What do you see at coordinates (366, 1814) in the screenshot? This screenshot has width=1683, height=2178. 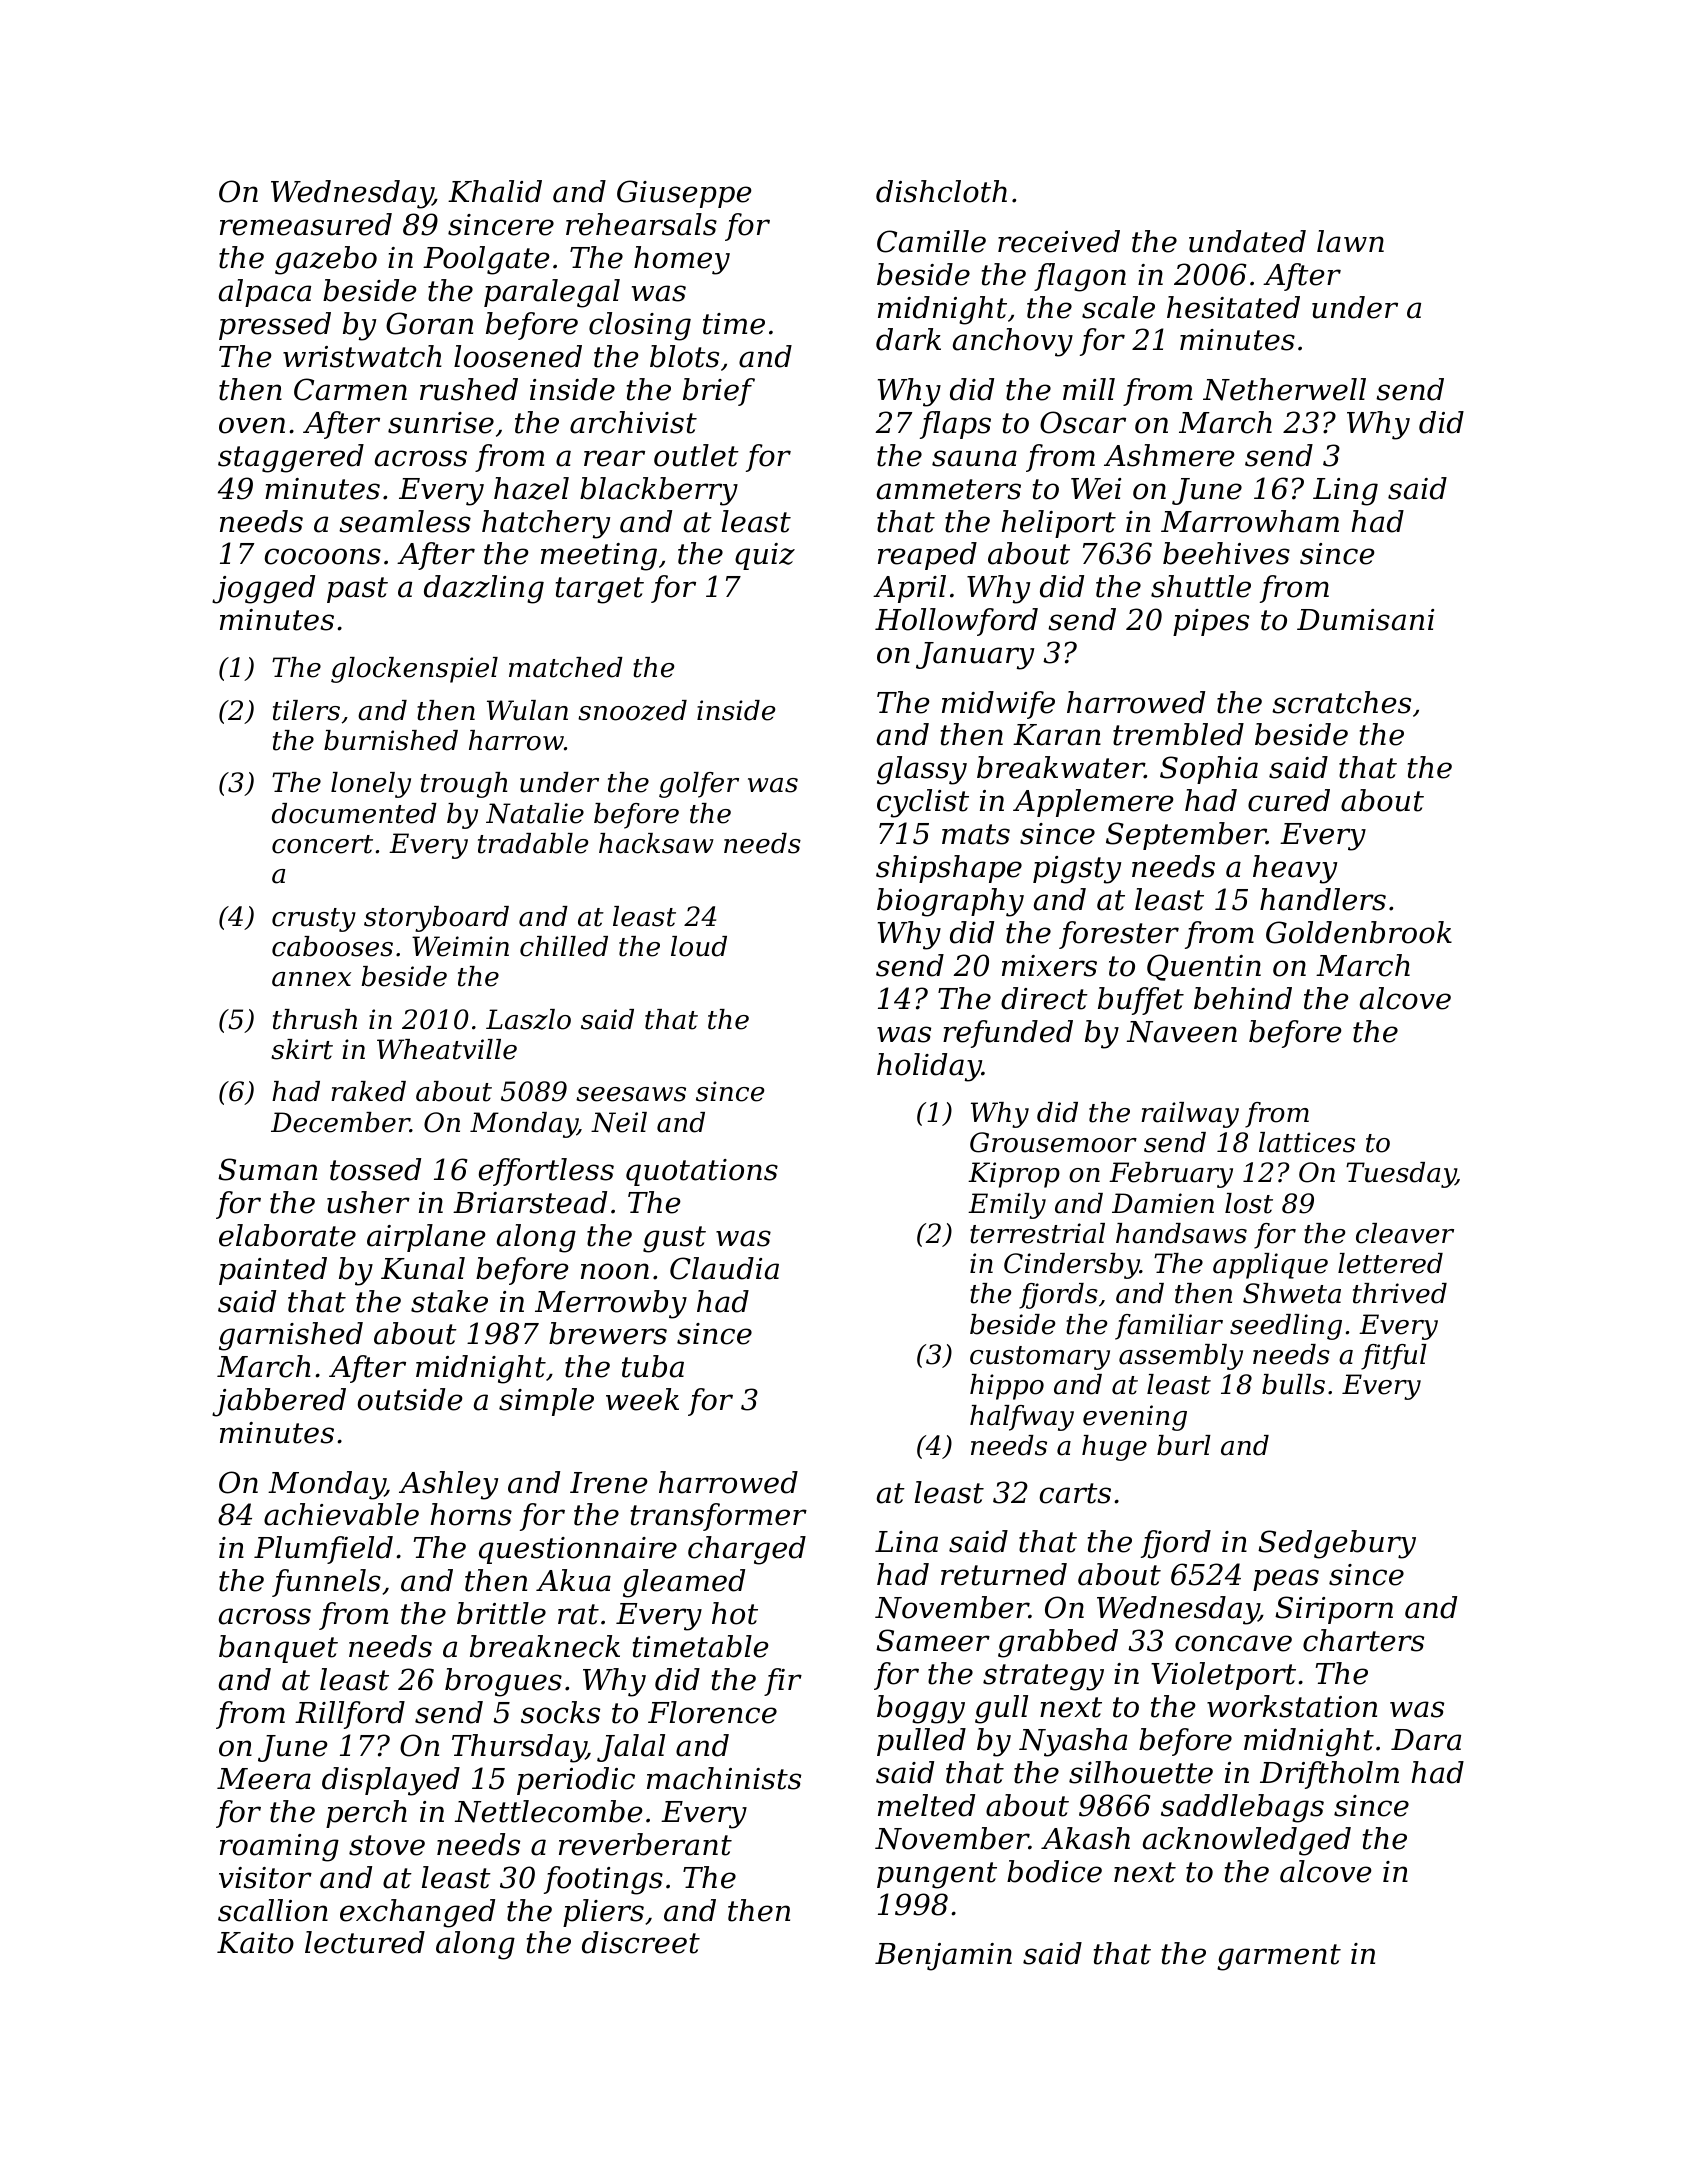 I see `perch` at bounding box center [366, 1814].
